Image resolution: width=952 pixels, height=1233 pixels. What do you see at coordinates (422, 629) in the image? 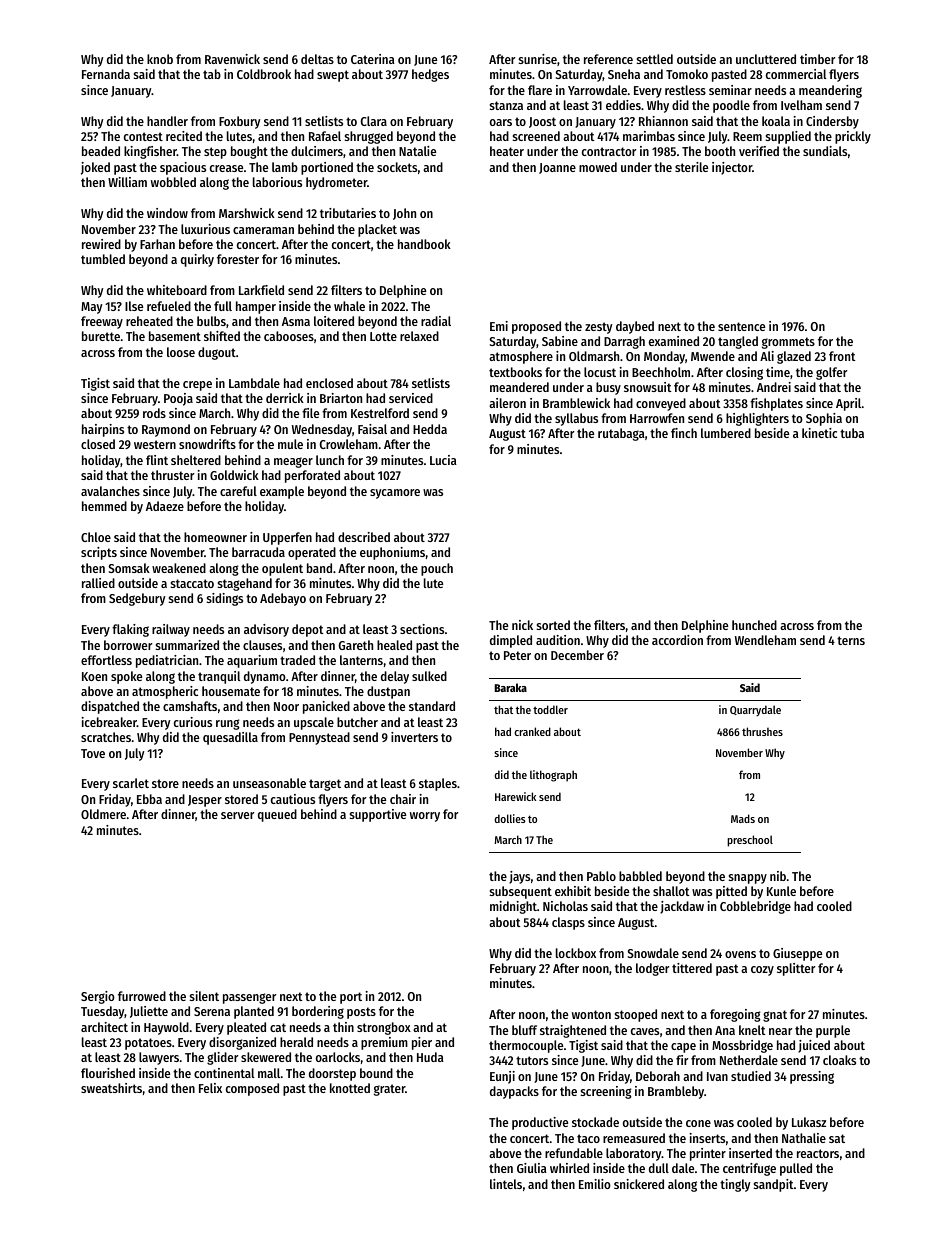
I see `sections` at bounding box center [422, 629].
